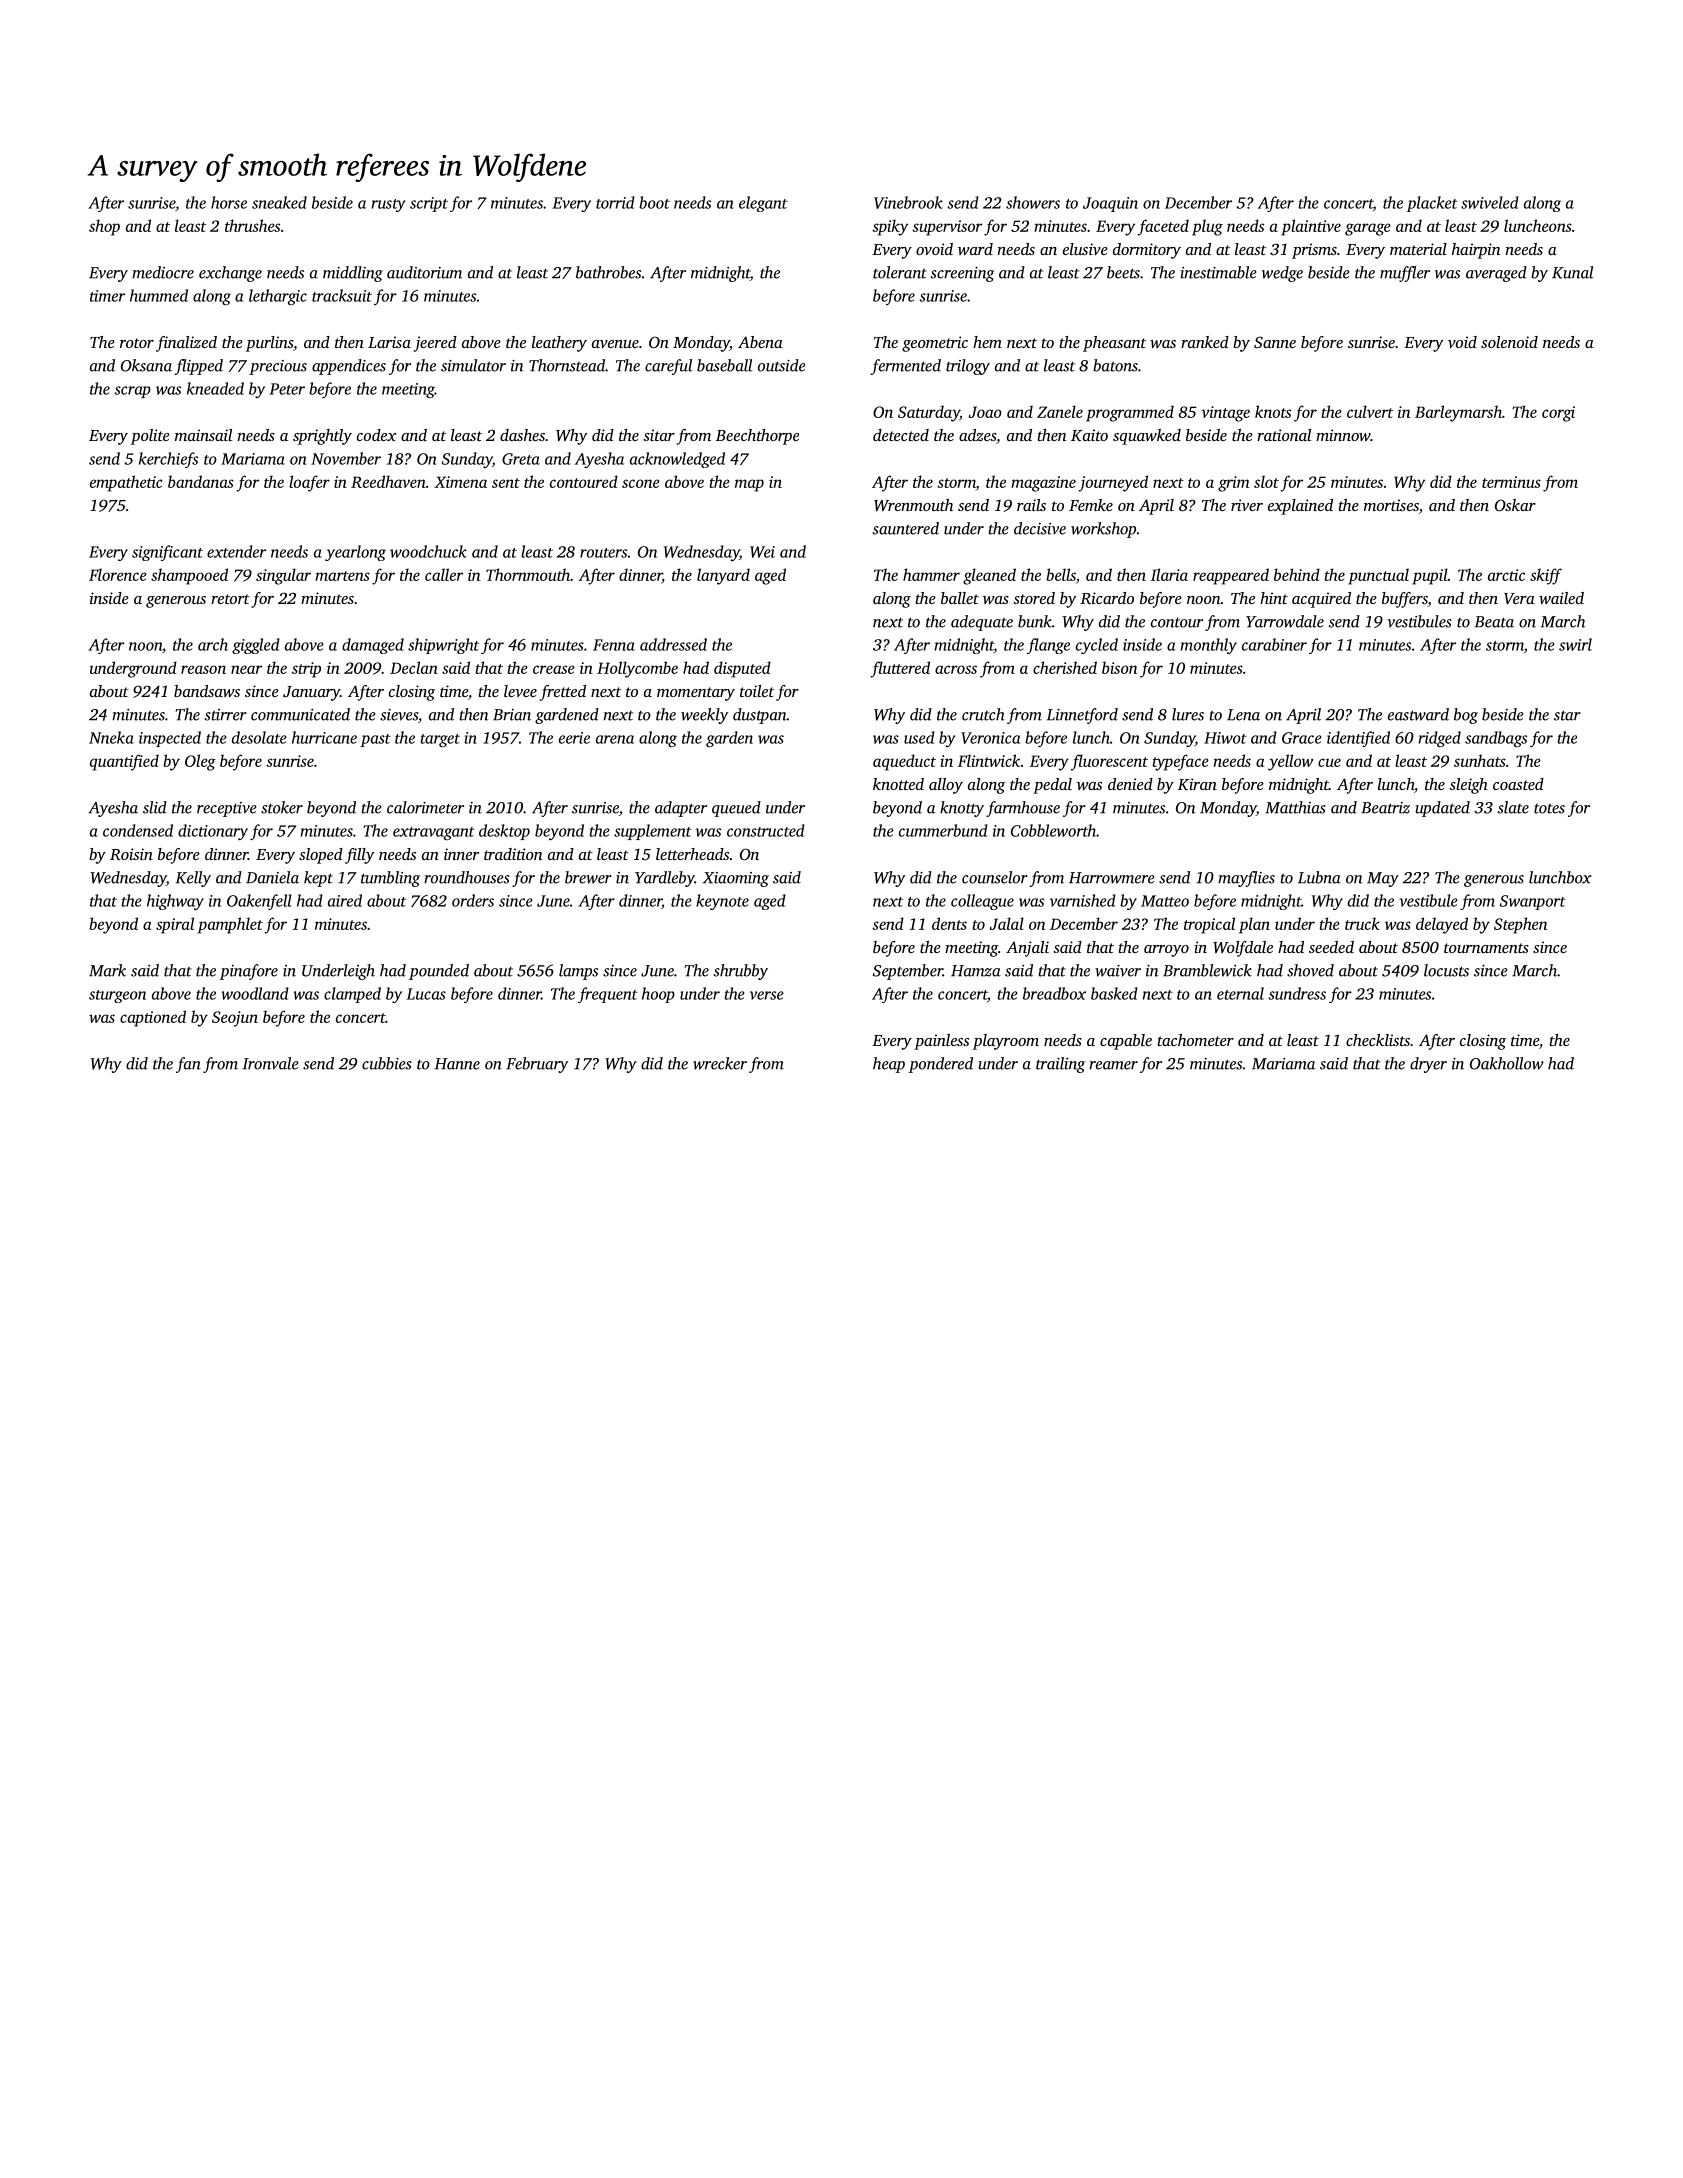  I want to click on keynote, so click(722, 902).
